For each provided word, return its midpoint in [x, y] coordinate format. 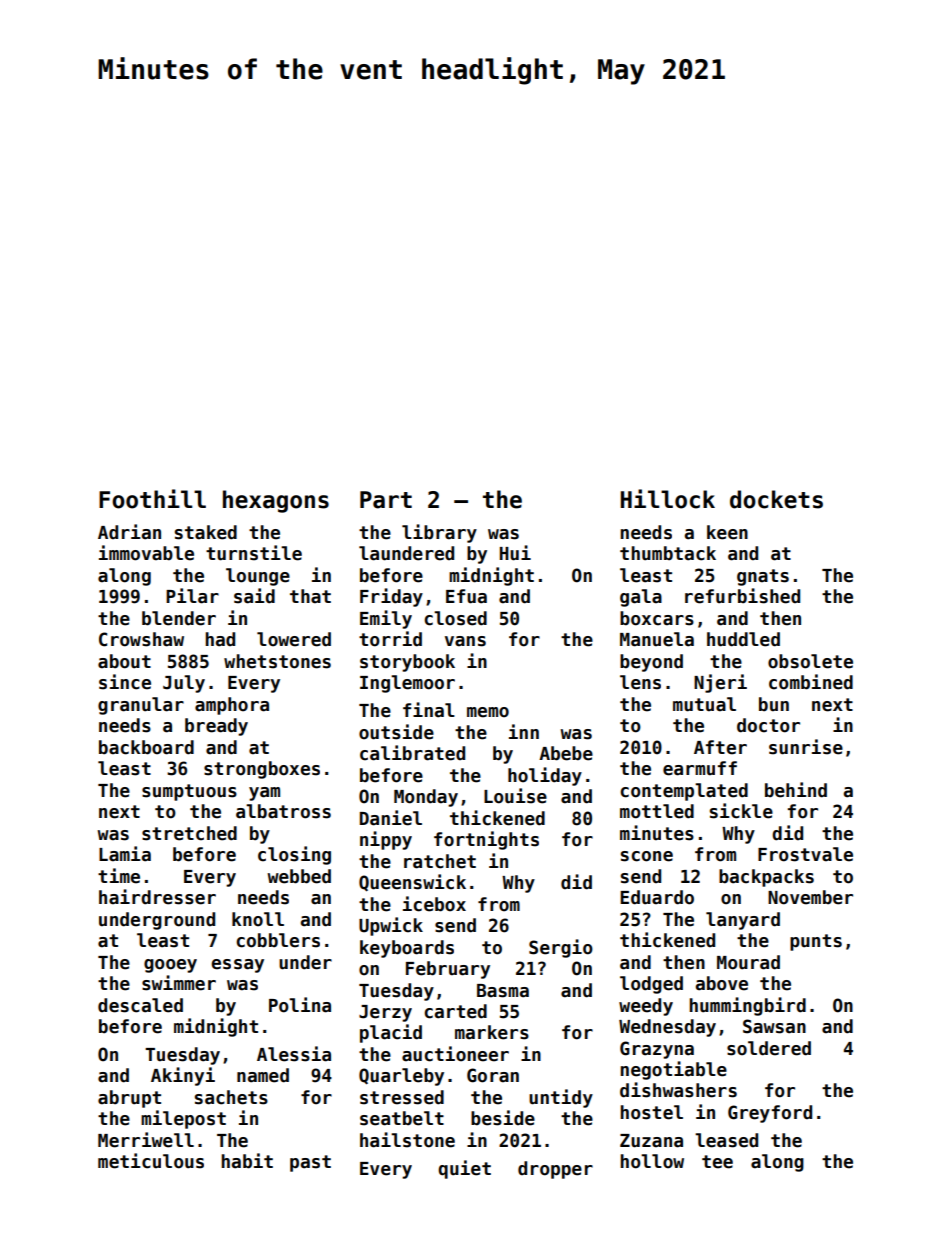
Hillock [668, 499]
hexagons [276, 501]
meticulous [151, 1161]
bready [216, 727]
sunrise [806, 747]
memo [488, 712]
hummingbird [747, 1006]
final [429, 710]
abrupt [129, 1099]
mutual [704, 704]
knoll [258, 919]
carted [455, 1011]
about [124, 661]
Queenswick [412, 883]
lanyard [743, 921]
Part [386, 500]
